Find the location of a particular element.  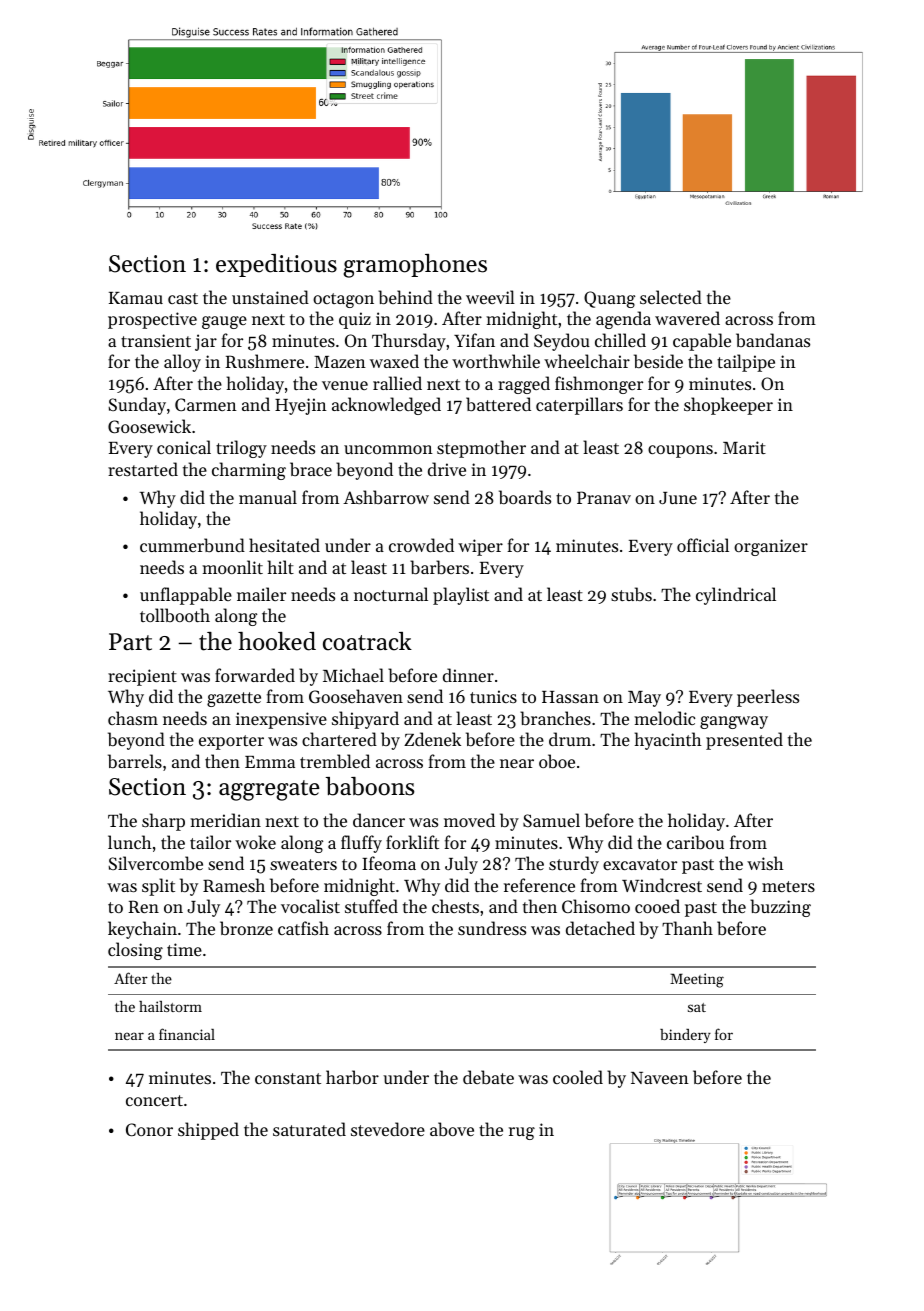

branches is located at coordinates (555, 718).
